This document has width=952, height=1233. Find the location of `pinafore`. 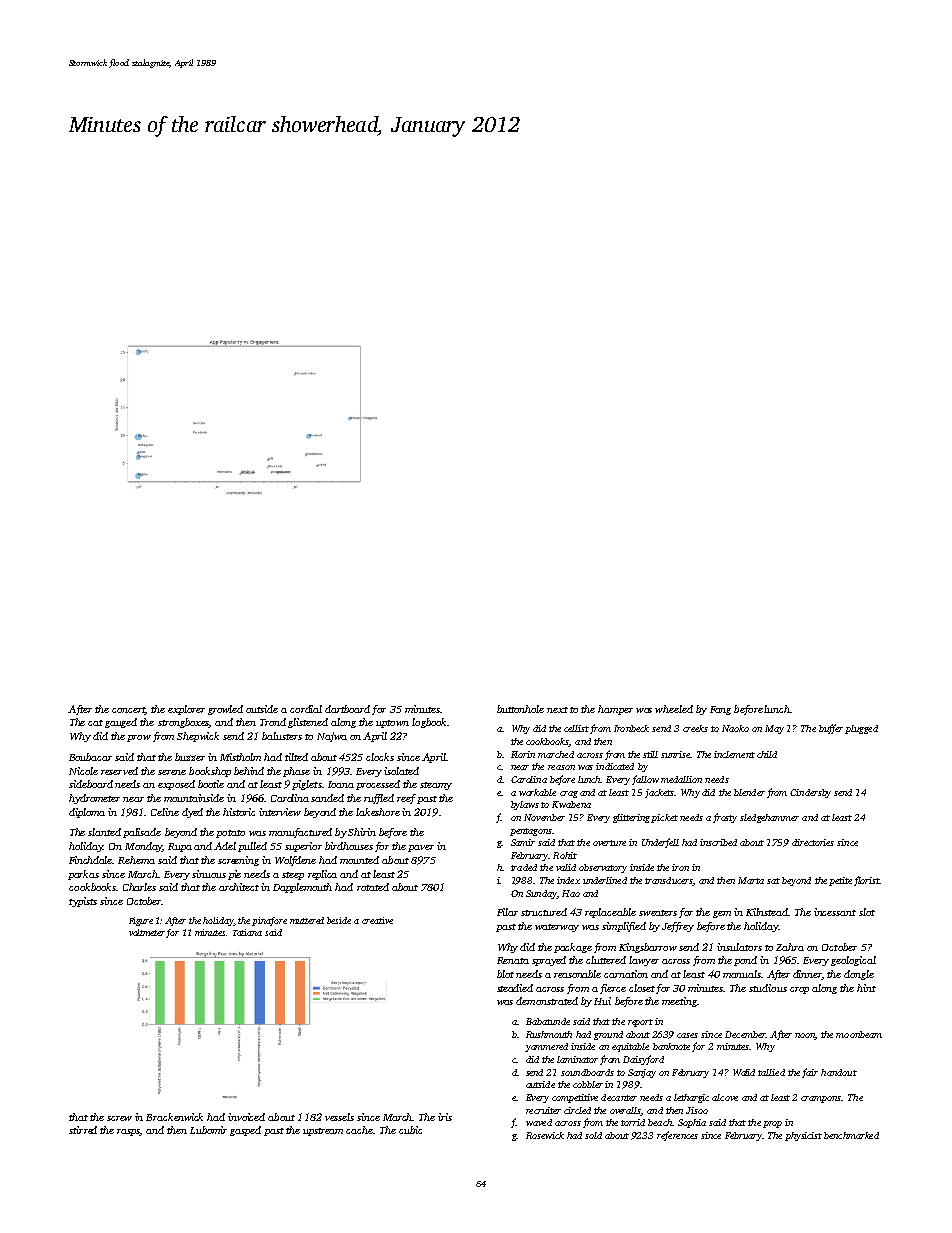

pinafore is located at coordinates (269, 921).
